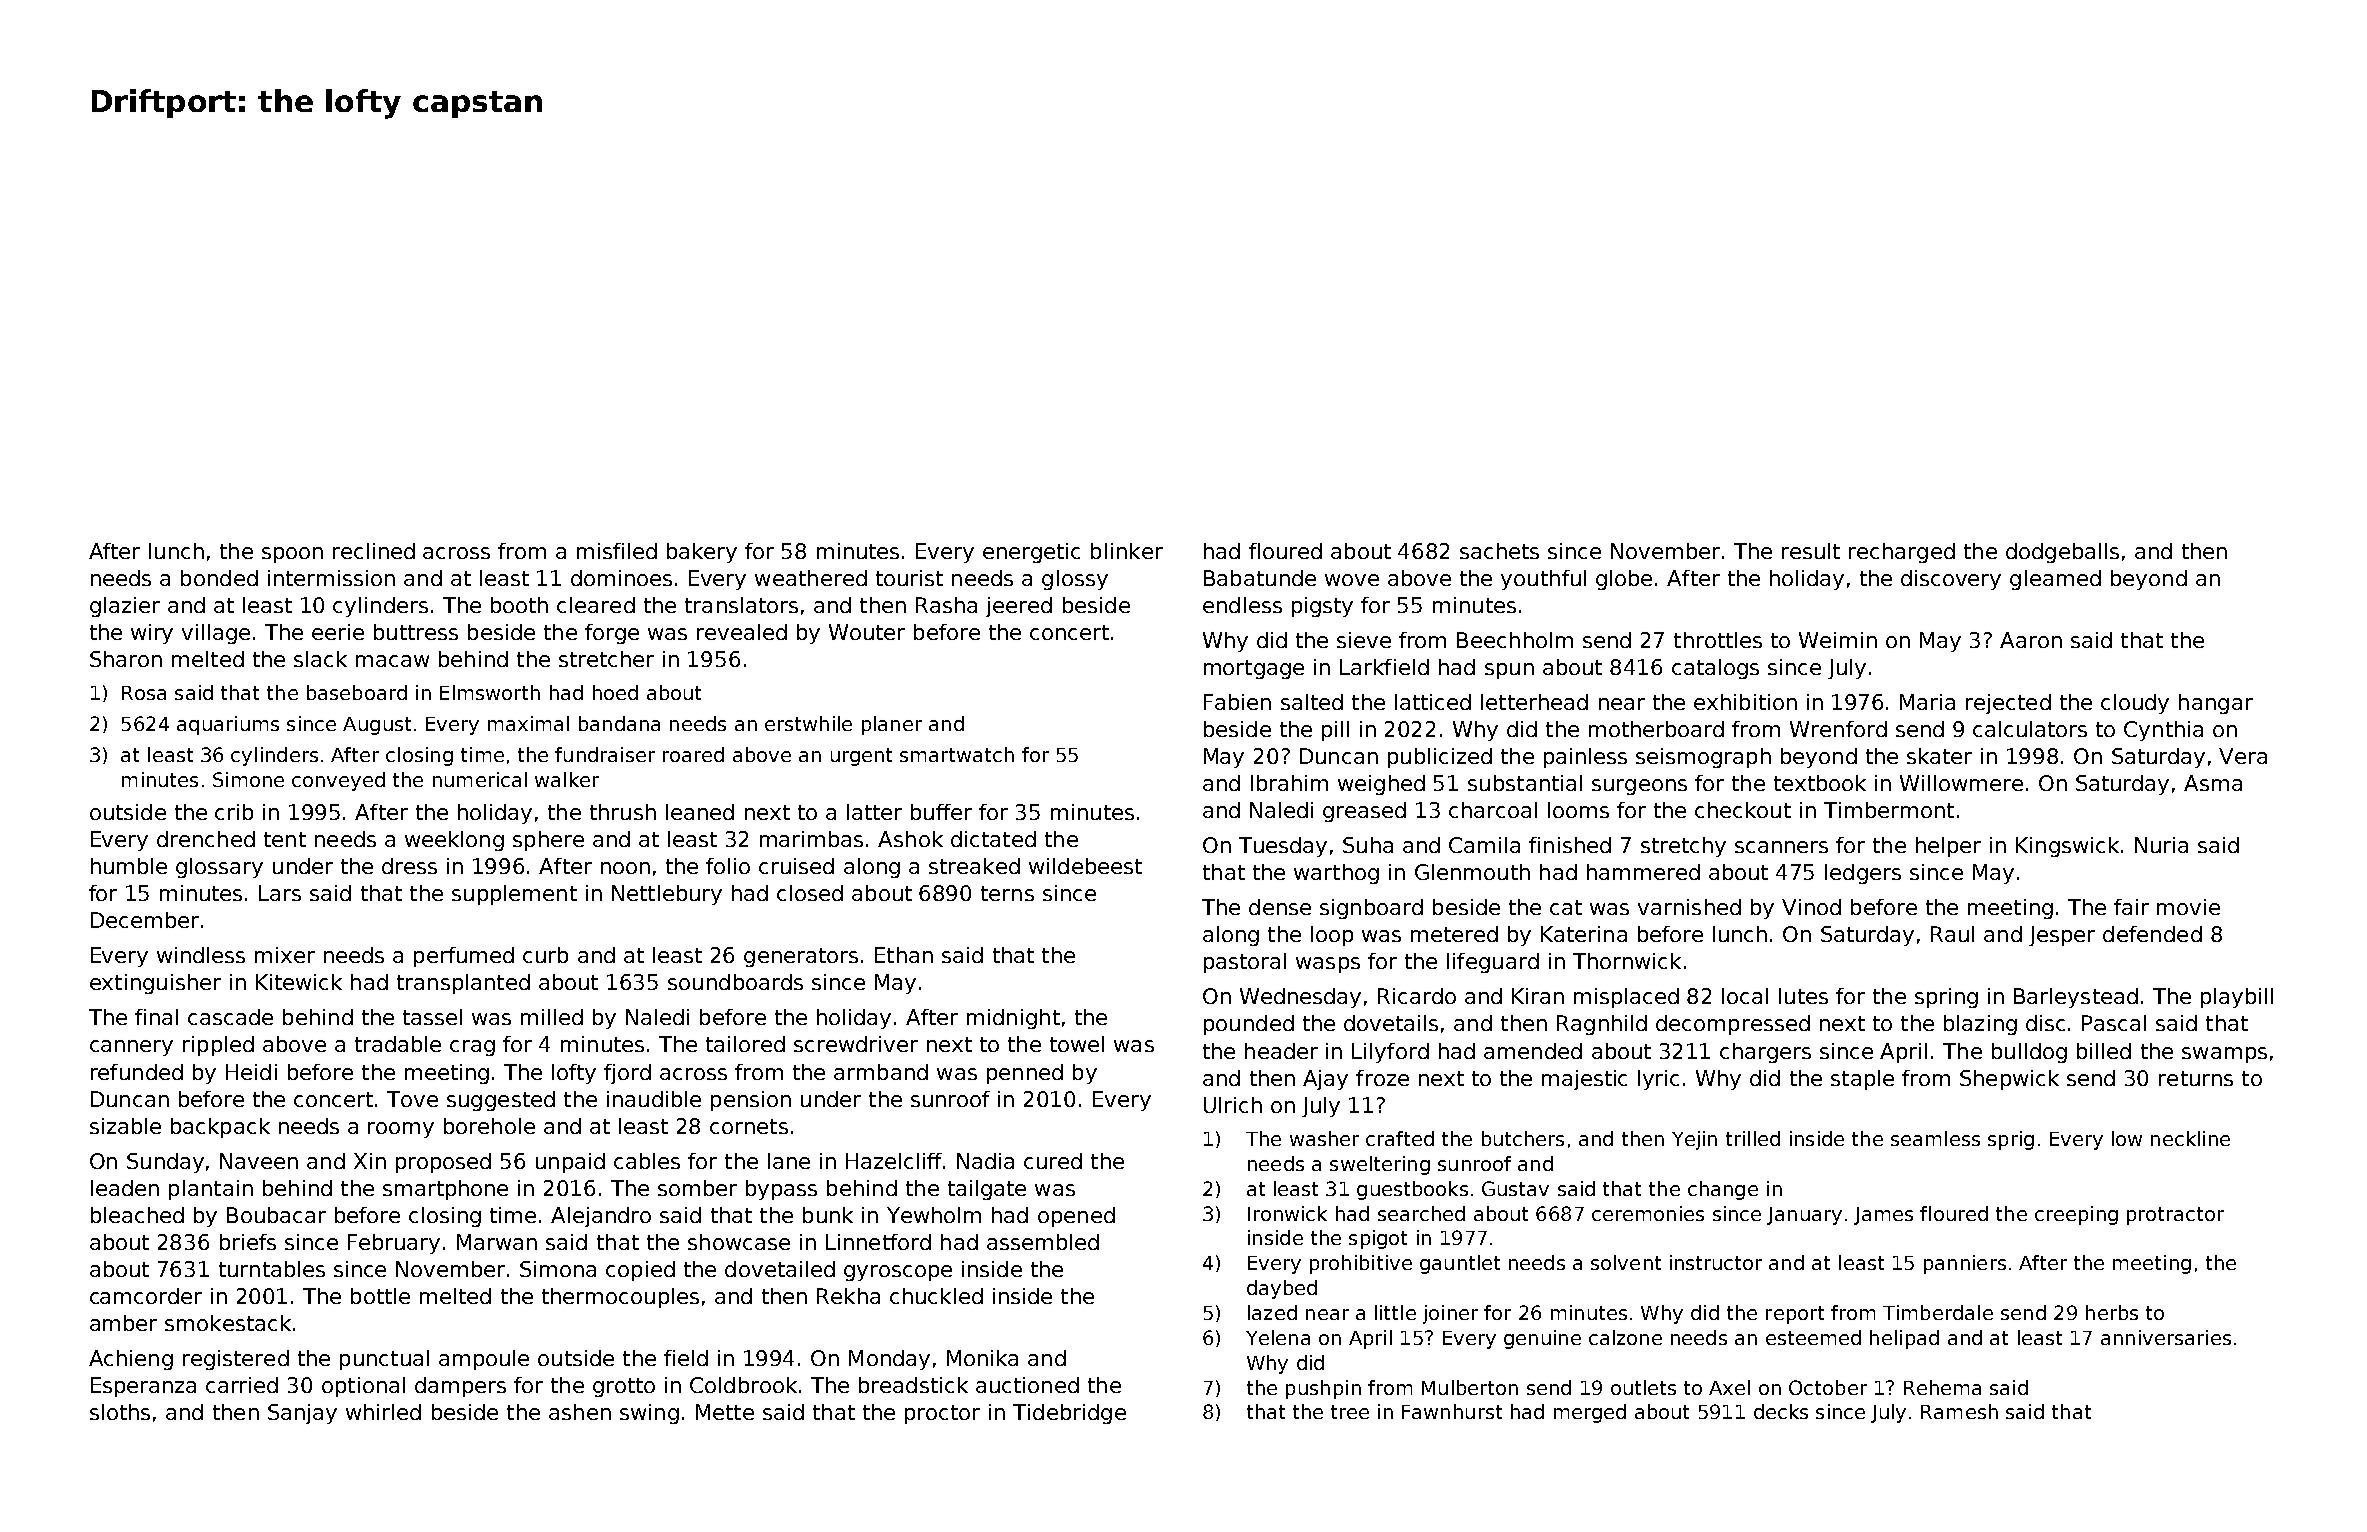 This image has height=1532, width=2367. I want to click on bonded, so click(219, 578).
